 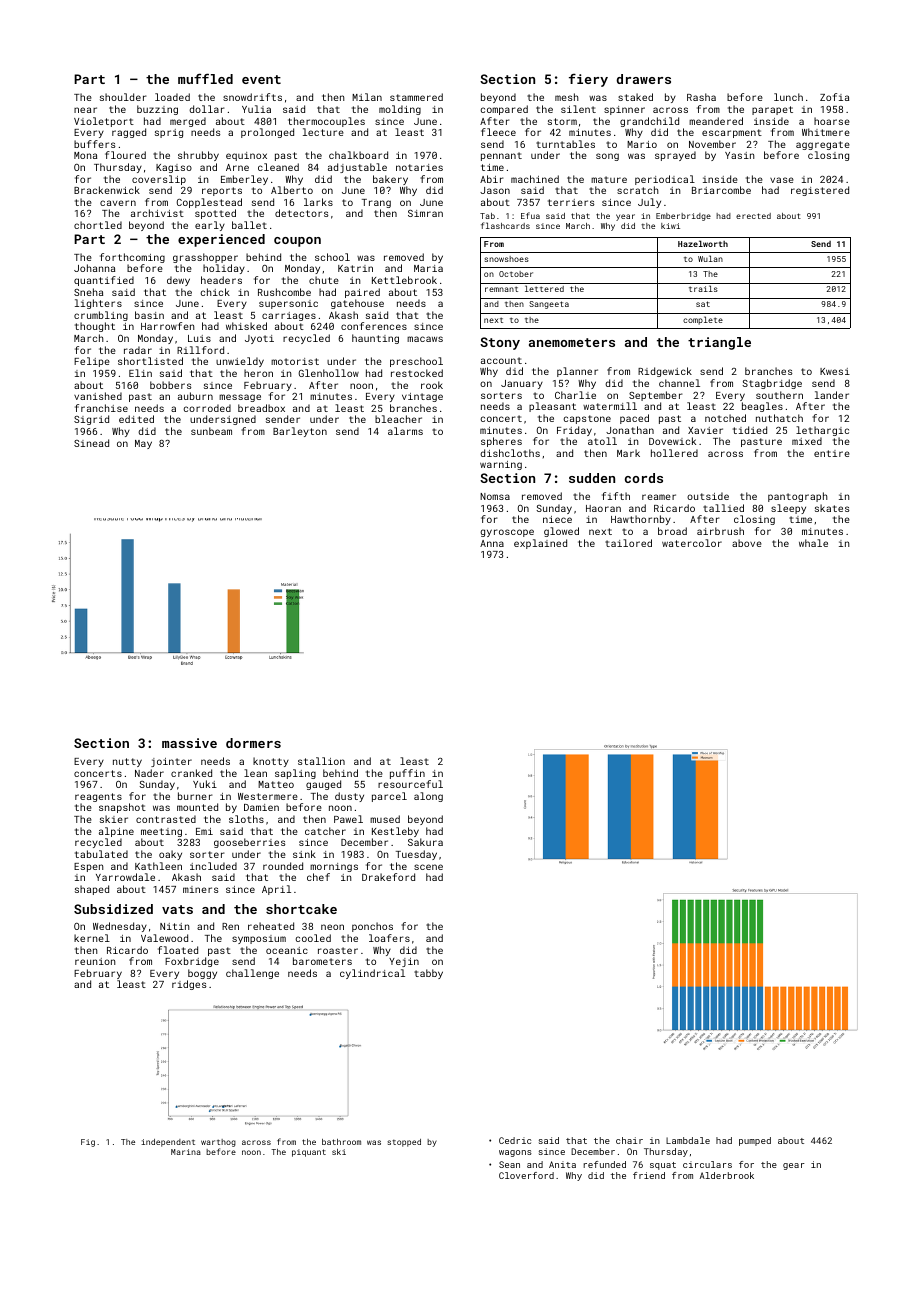 What do you see at coordinates (562, 1164) in the image?
I see `Anita` at bounding box center [562, 1164].
